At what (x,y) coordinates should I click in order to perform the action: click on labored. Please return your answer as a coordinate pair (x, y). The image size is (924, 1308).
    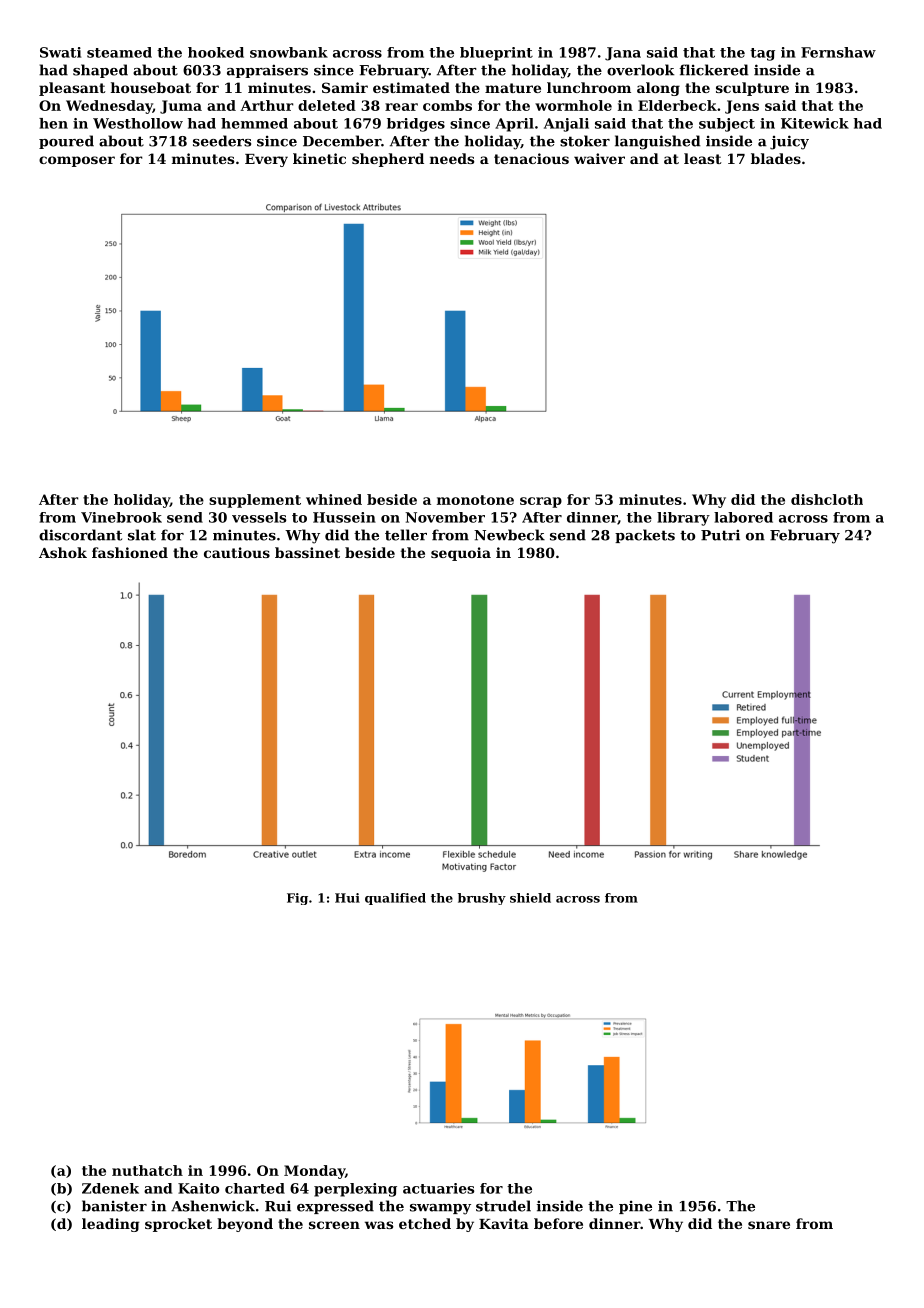
    Looking at the image, I should click on (743, 517).
